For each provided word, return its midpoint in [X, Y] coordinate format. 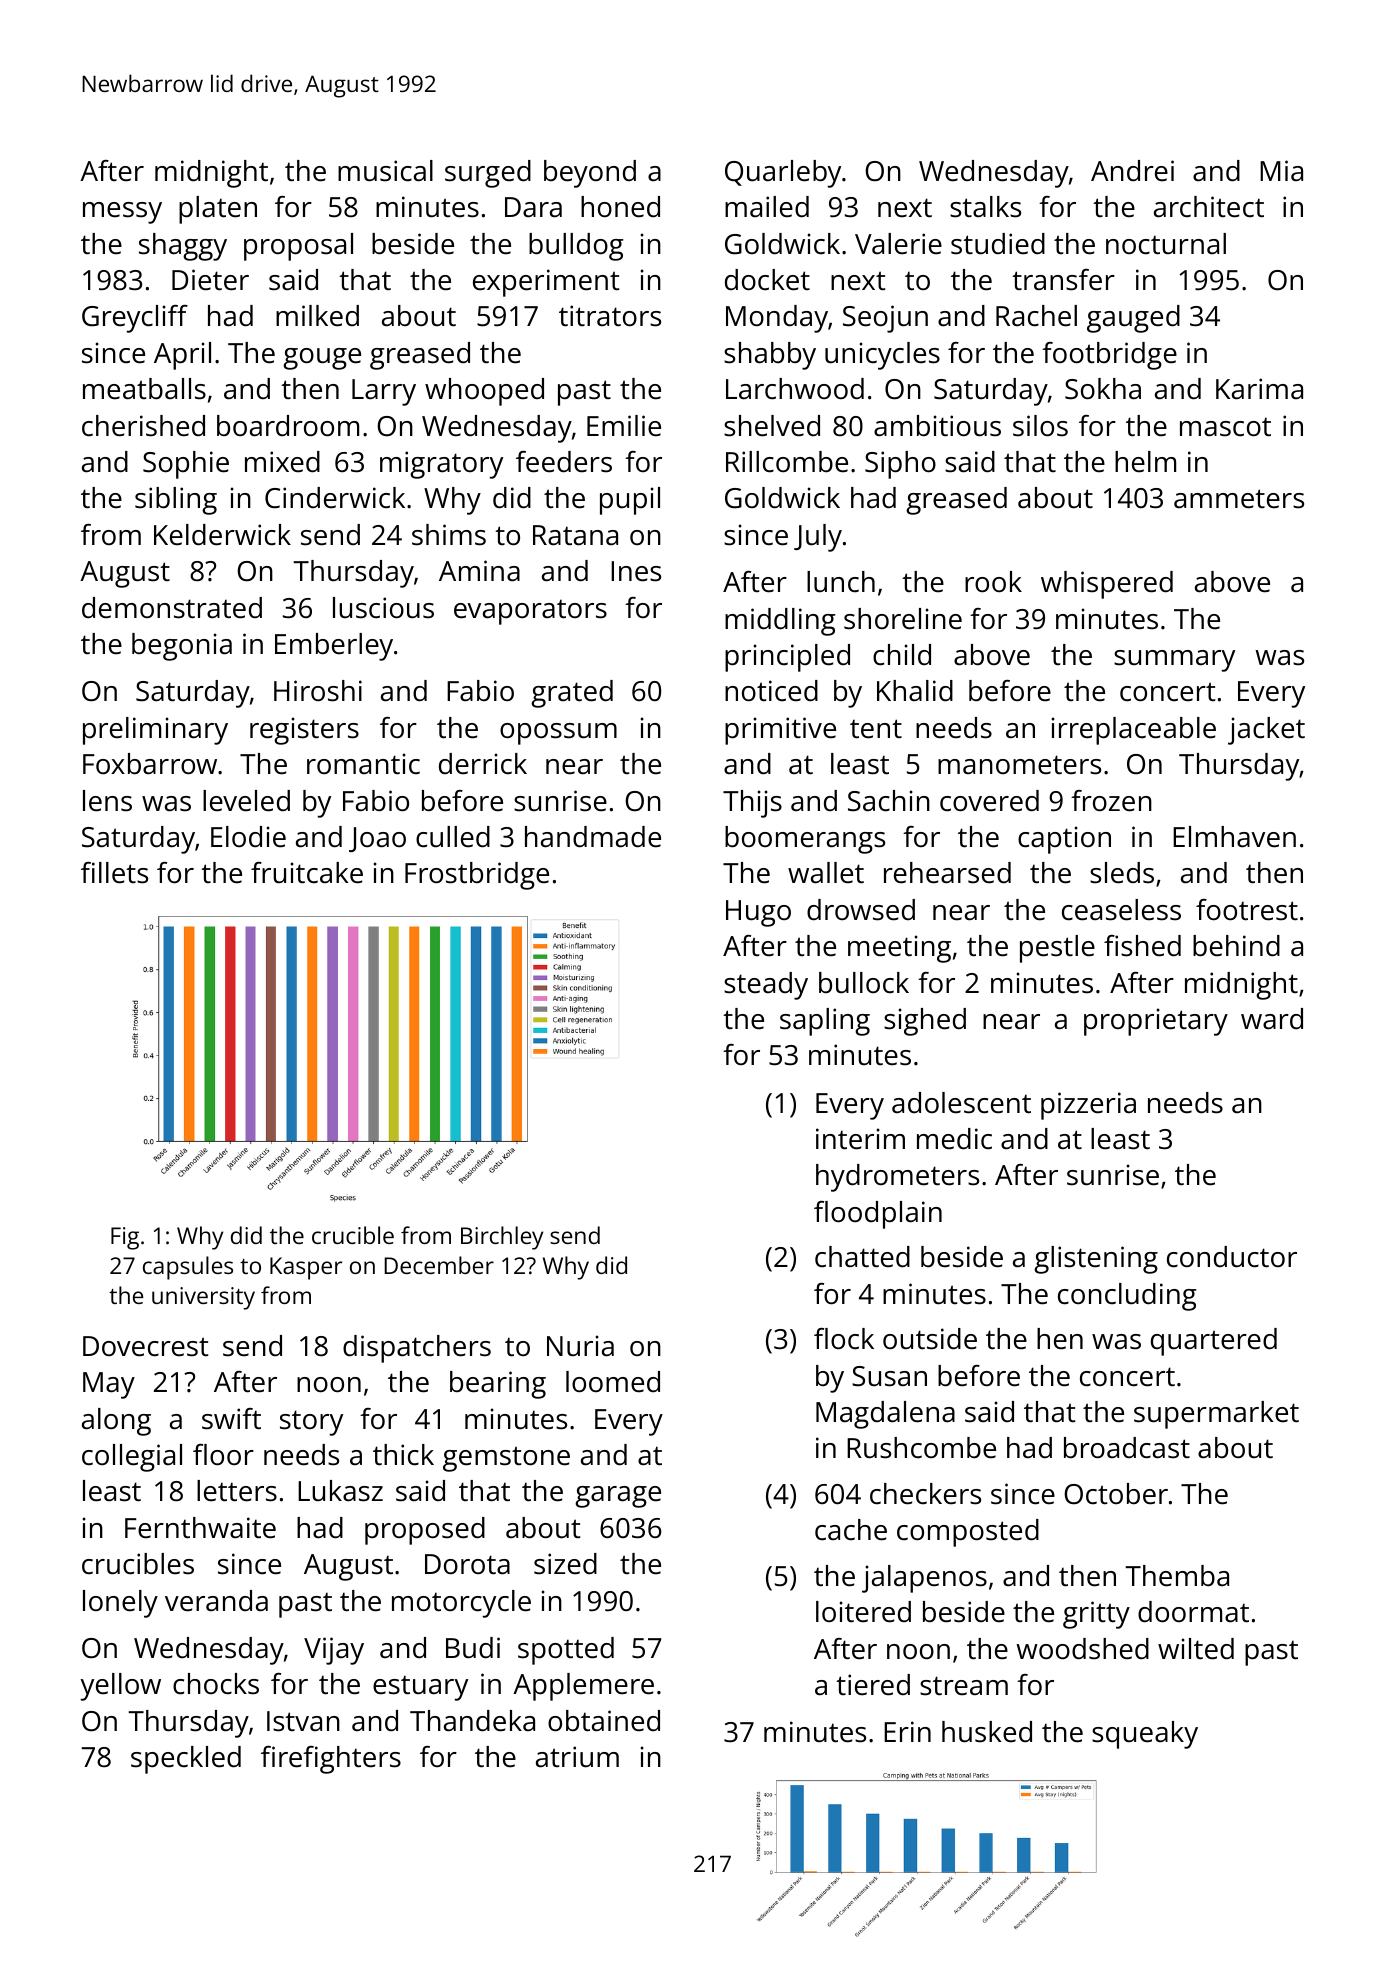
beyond [590, 174]
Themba [1177, 1576]
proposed [425, 1531]
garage [618, 1497]
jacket [1266, 731]
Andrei [1132, 171]
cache [851, 1530]
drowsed [861, 910]
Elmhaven [1234, 837]
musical [385, 171]
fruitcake [307, 873]
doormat [1193, 1612]
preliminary [155, 731]
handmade [593, 837]
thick [403, 1455]
